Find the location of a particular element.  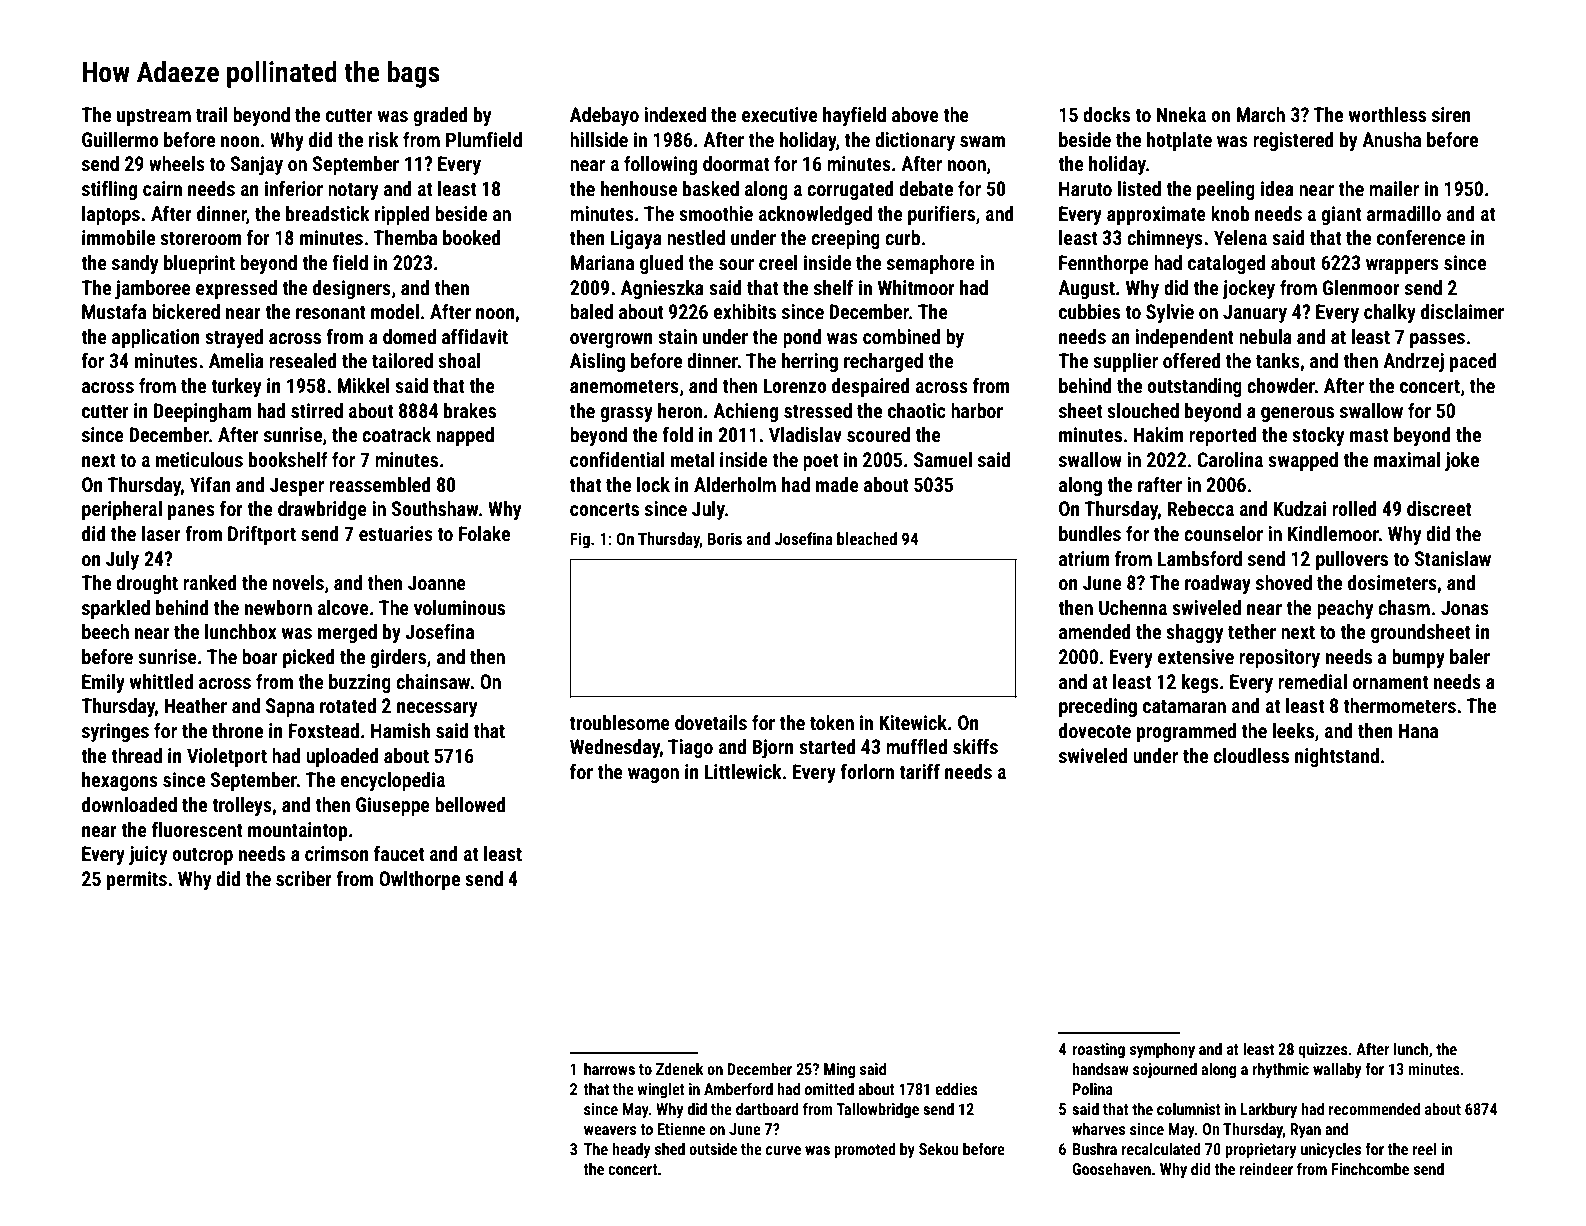

recommended is located at coordinates (1374, 1109).
